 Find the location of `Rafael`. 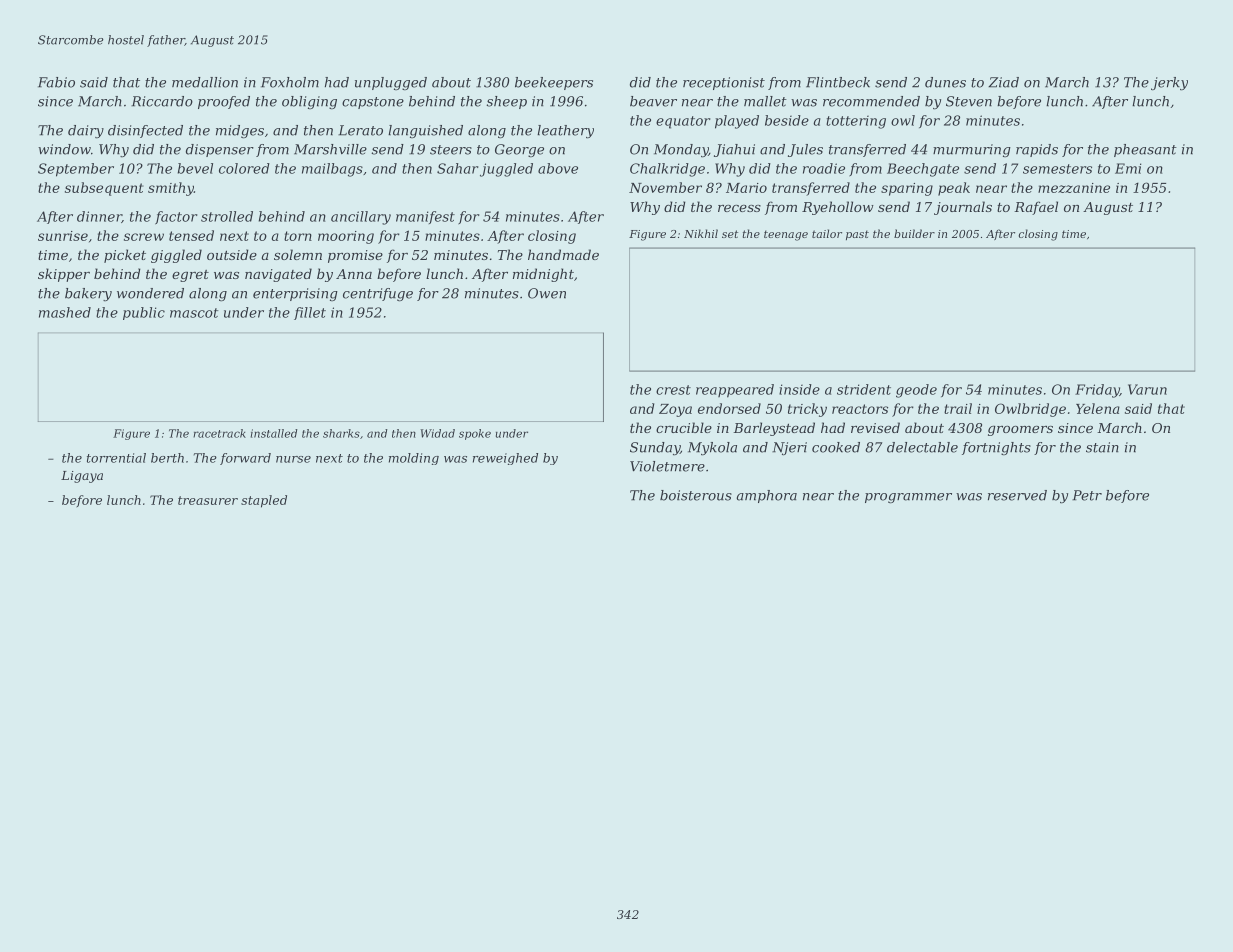

Rafael is located at coordinates (1036, 208).
